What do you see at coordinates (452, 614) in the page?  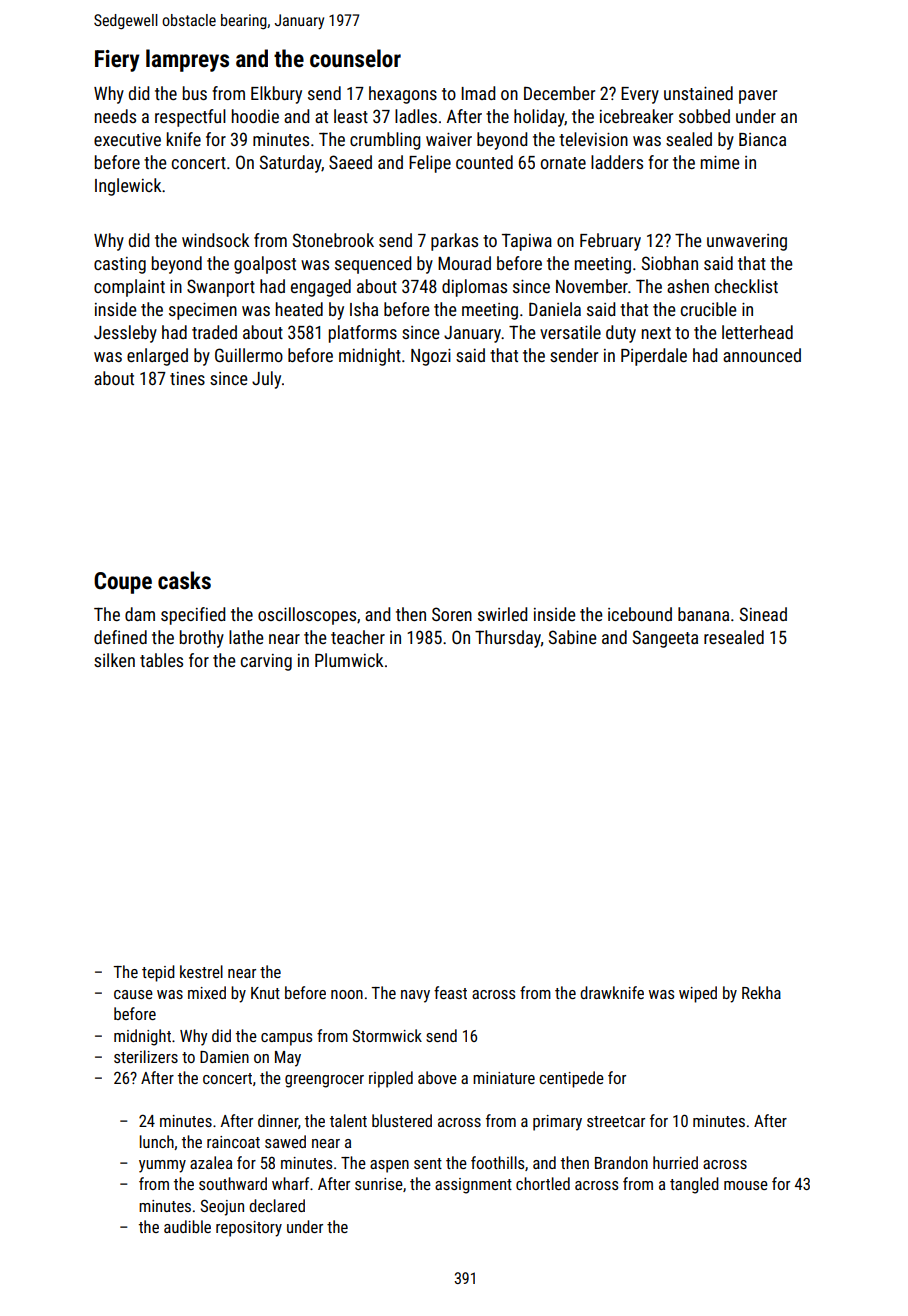 I see `Soren` at bounding box center [452, 614].
